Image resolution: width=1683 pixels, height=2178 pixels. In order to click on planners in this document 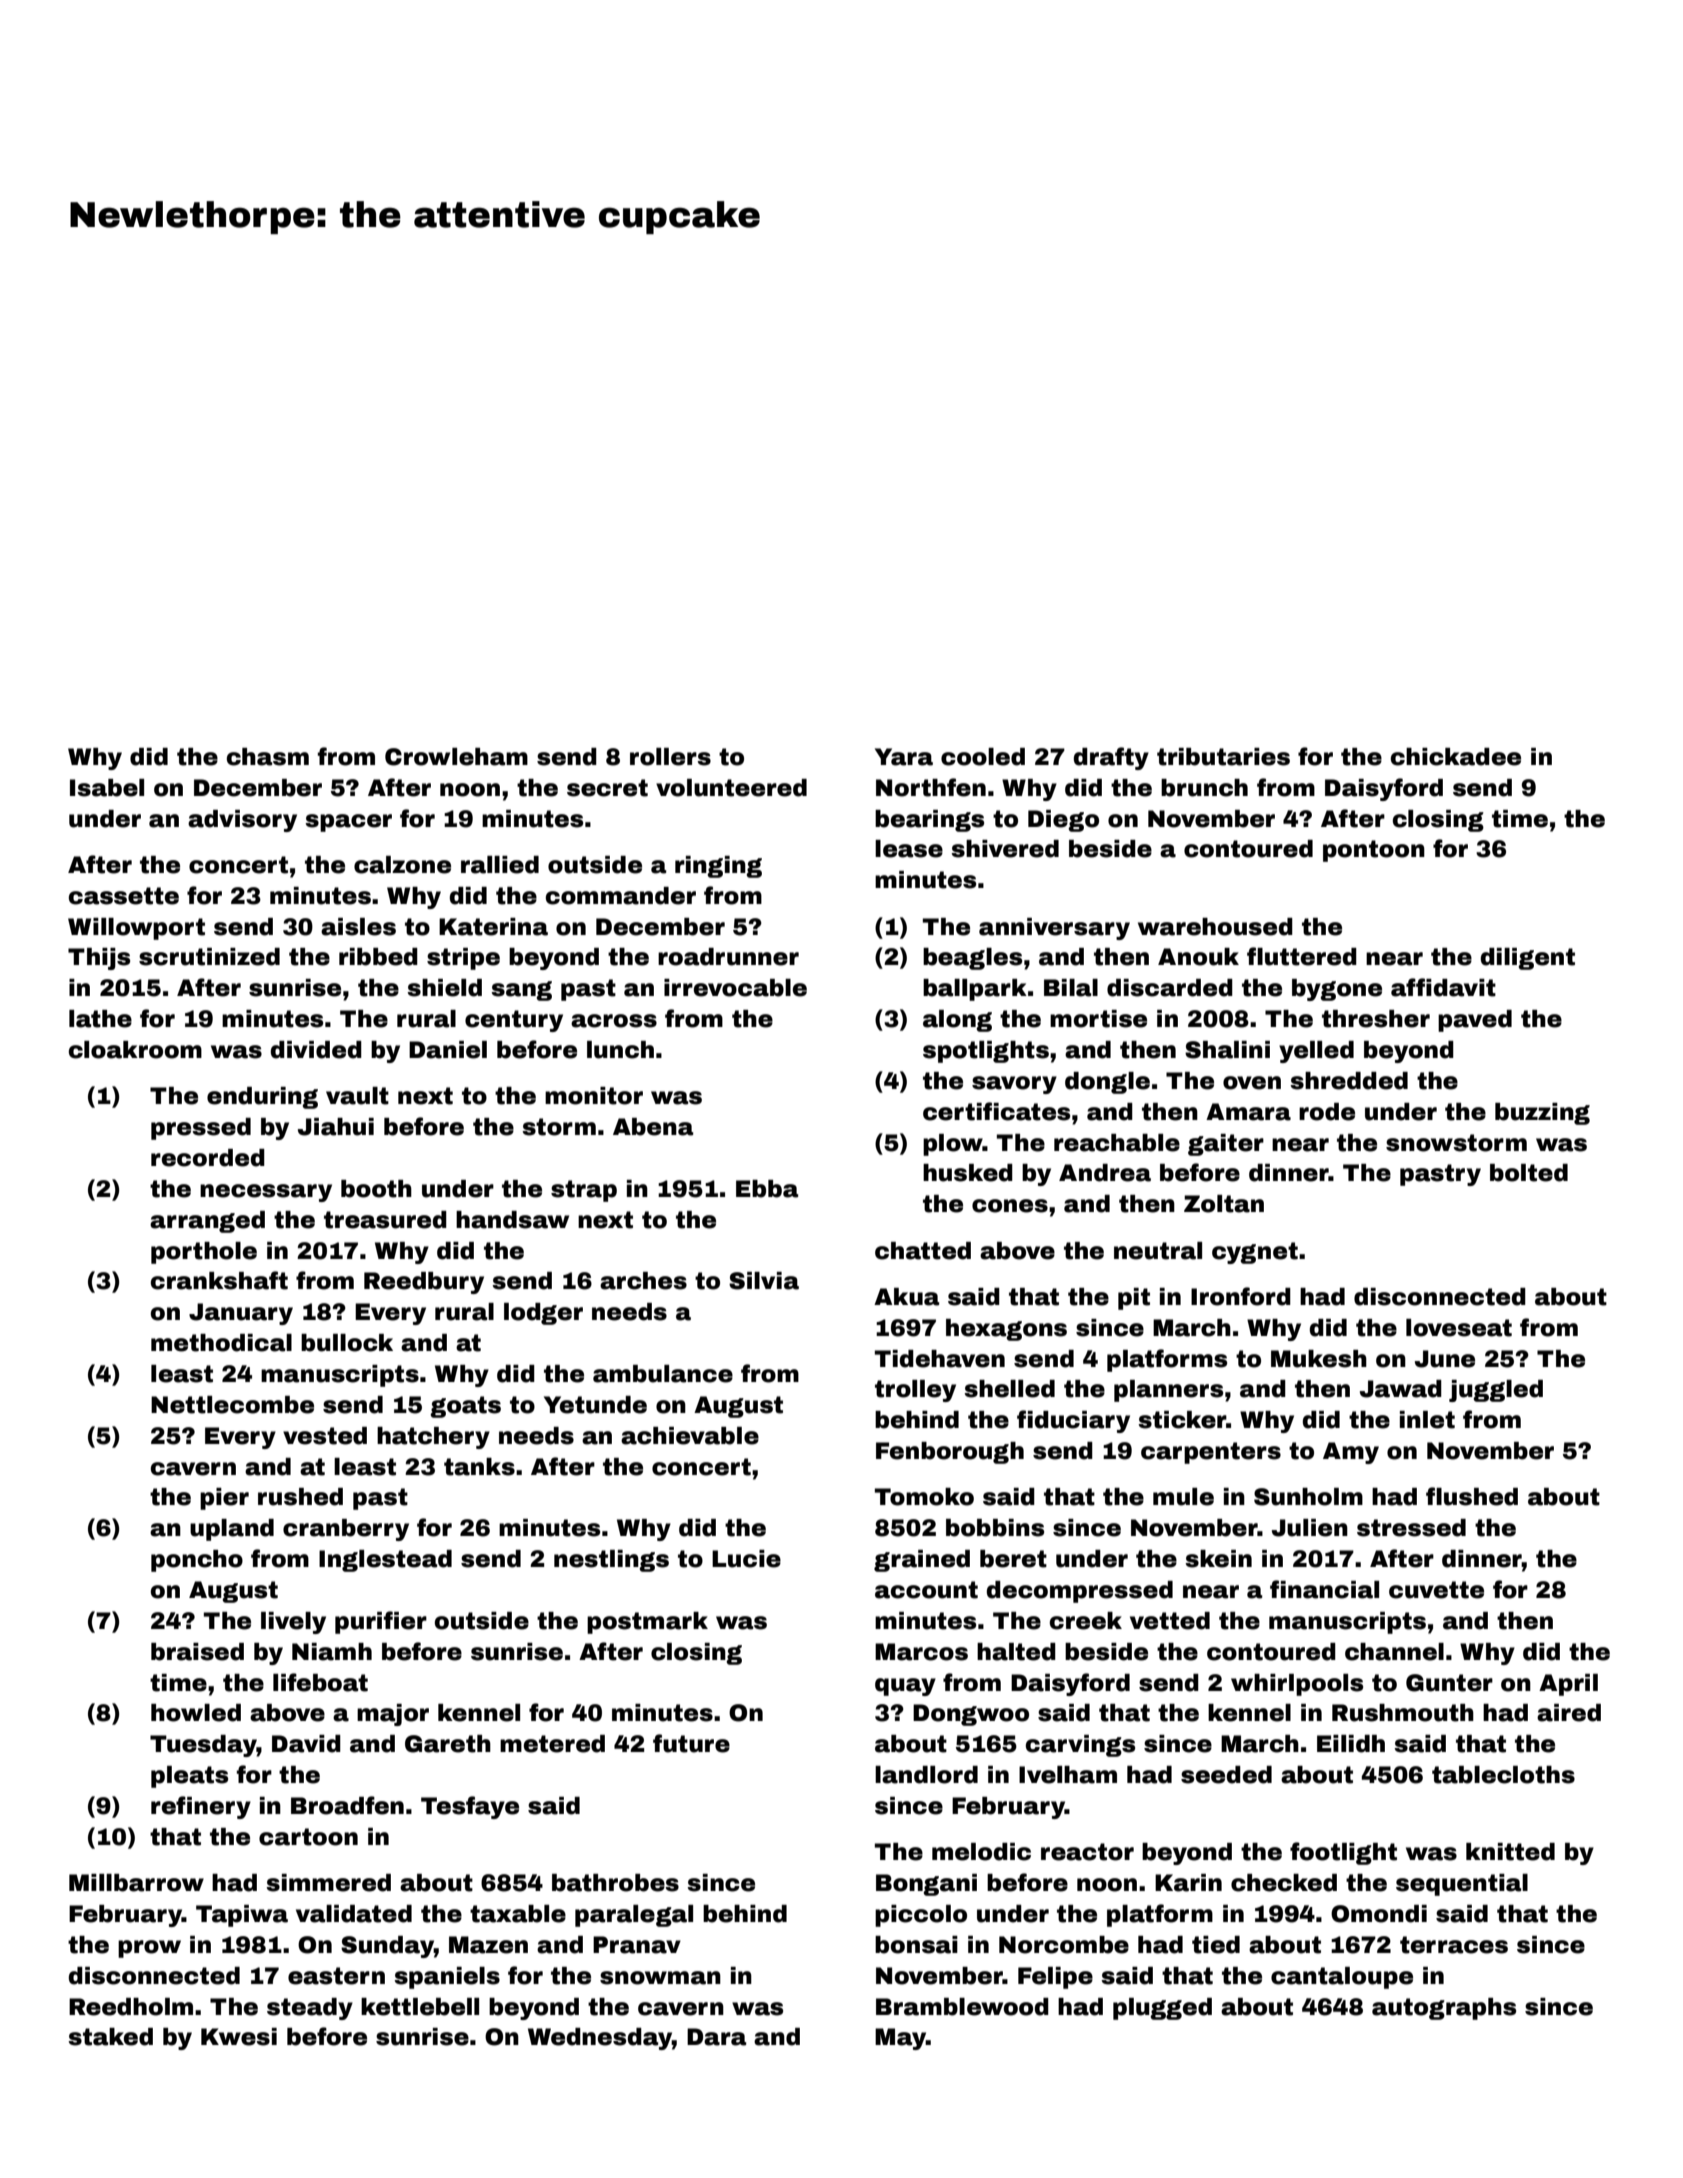, I will do `click(1168, 1391)`.
